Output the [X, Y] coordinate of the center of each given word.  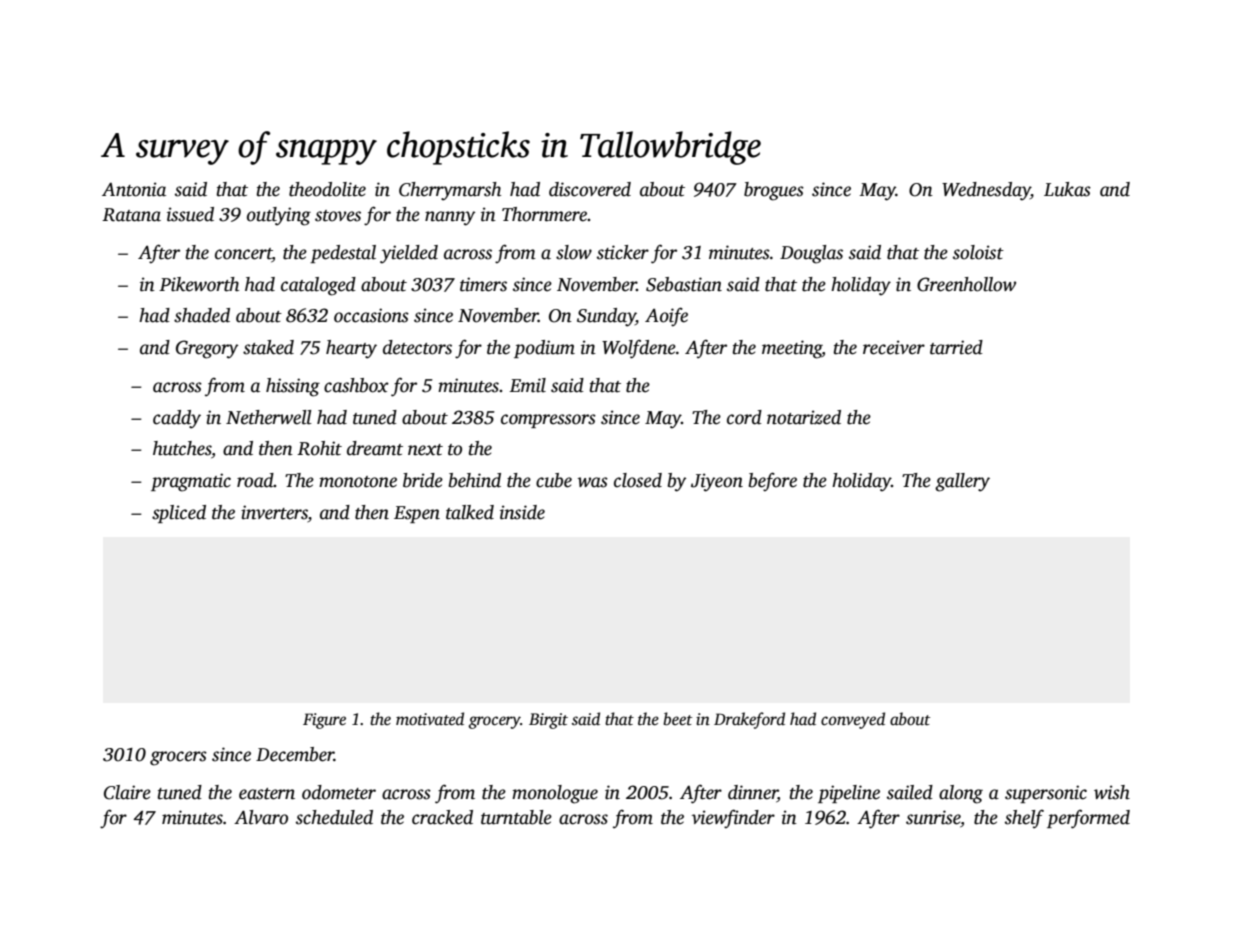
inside [522, 512]
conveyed [853, 720]
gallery [962, 482]
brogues [774, 191]
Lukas [1067, 189]
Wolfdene [639, 349]
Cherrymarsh [450, 191]
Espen [417, 514]
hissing [293, 387]
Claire [127, 792]
